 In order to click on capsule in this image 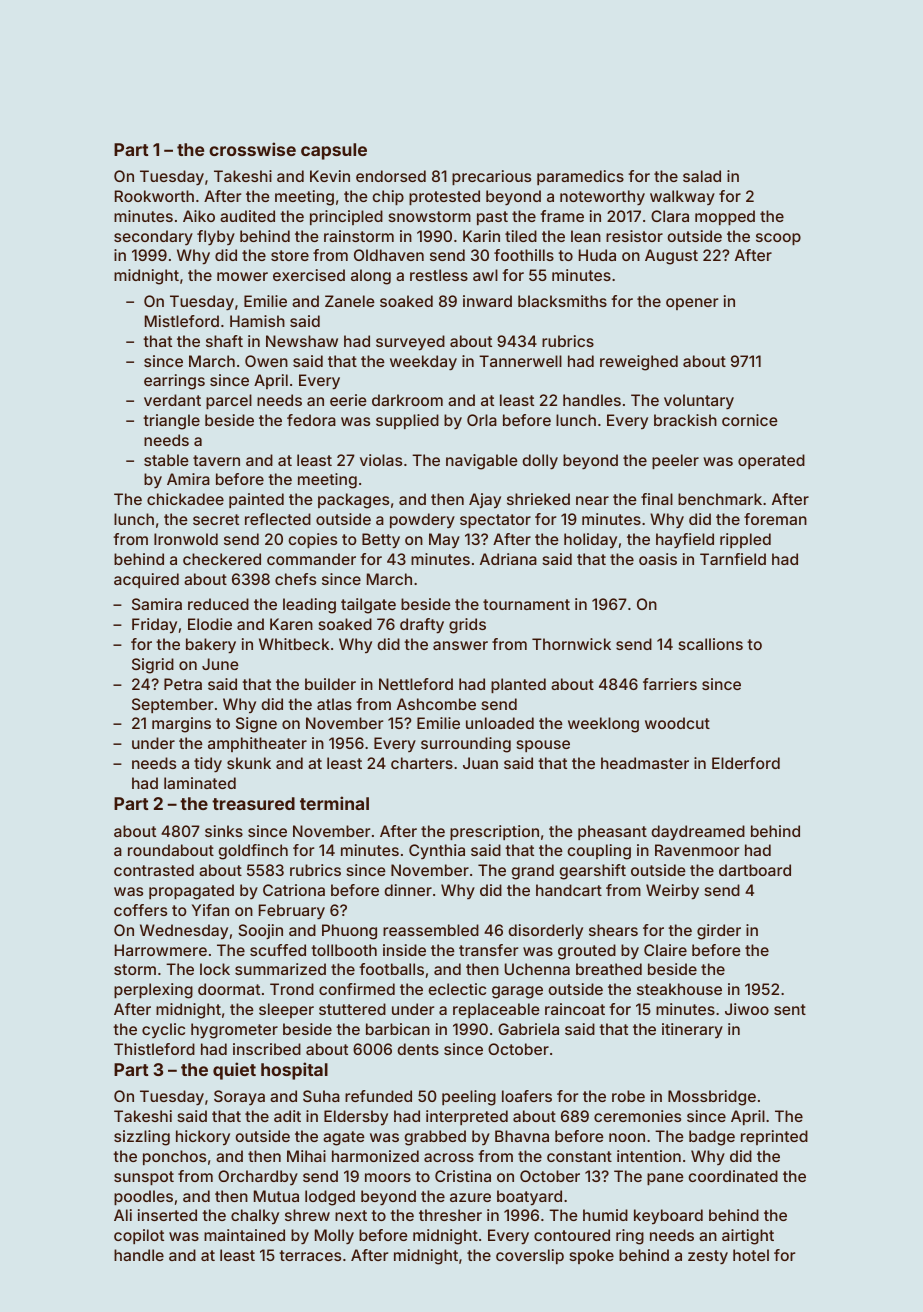, I will do `click(334, 151)`.
